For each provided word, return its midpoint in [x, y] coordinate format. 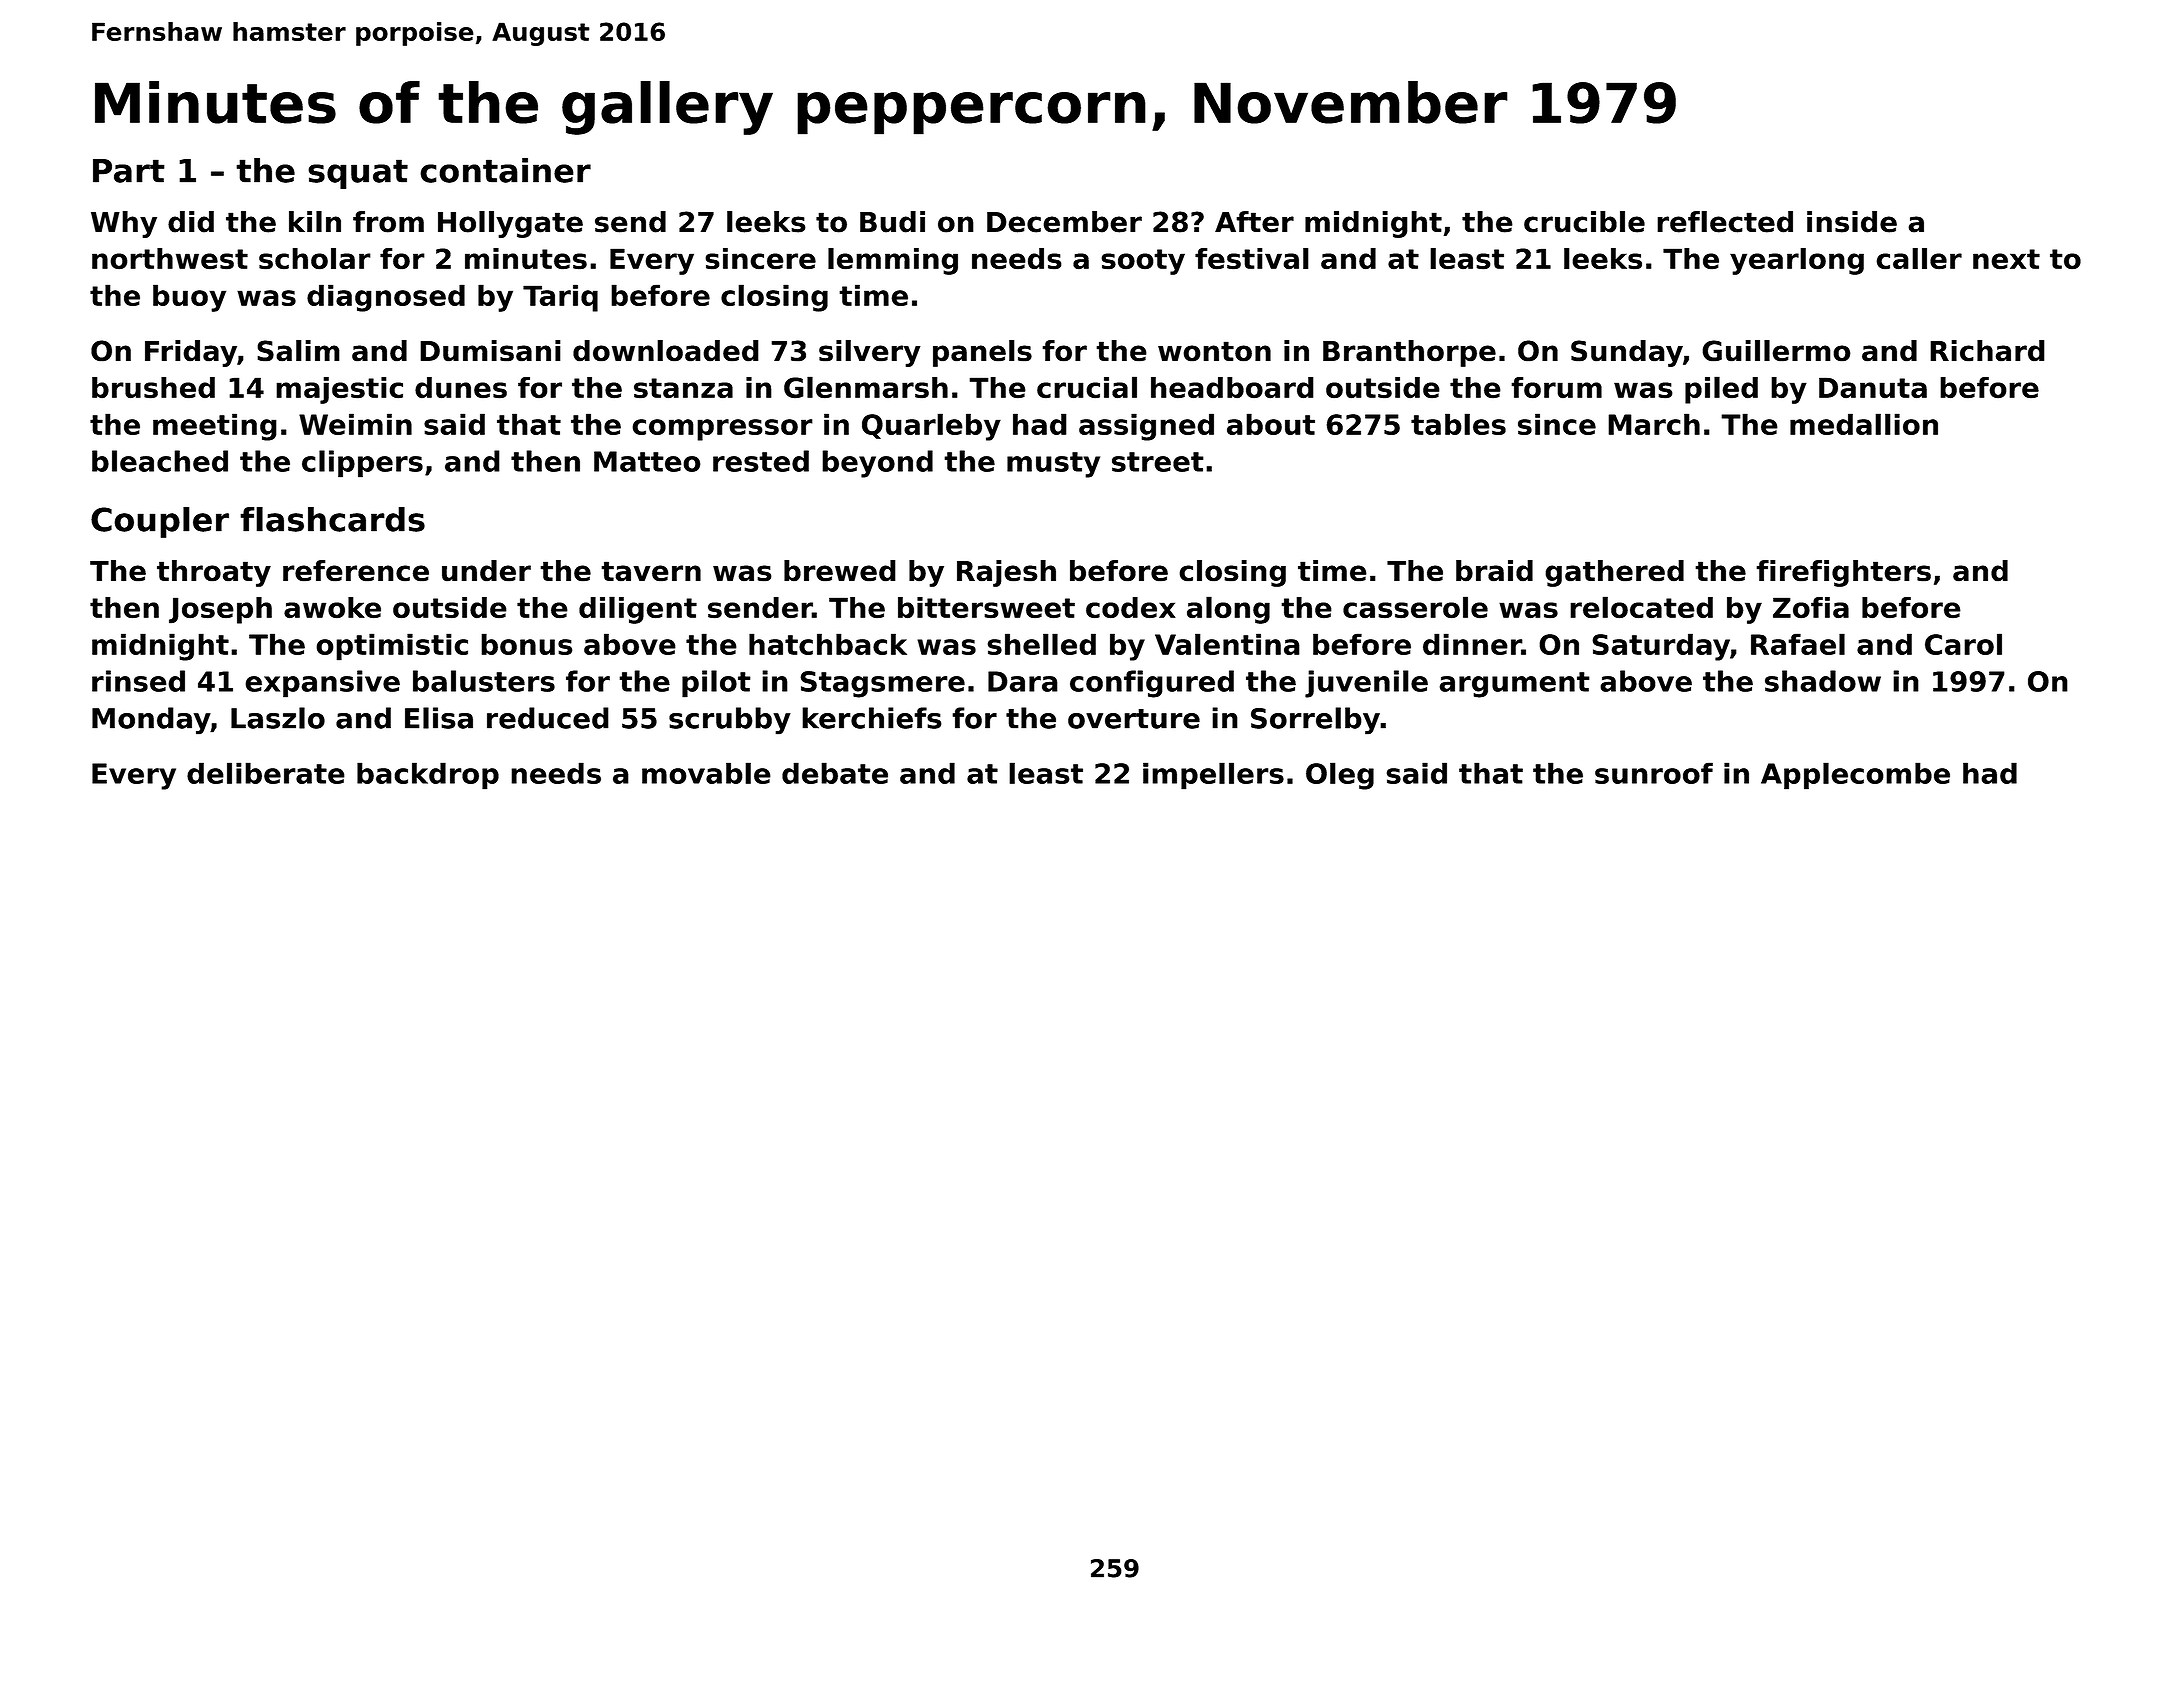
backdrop [428, 776]
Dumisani [490, 351]
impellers [1213, 776]
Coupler [160, 522]
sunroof [1654, 773]
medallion [1864, 424]
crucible [1584, 222]
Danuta [1873, 388]
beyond [877, 464]
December [1064, 222]
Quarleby [931, 427]
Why [124, 224]
